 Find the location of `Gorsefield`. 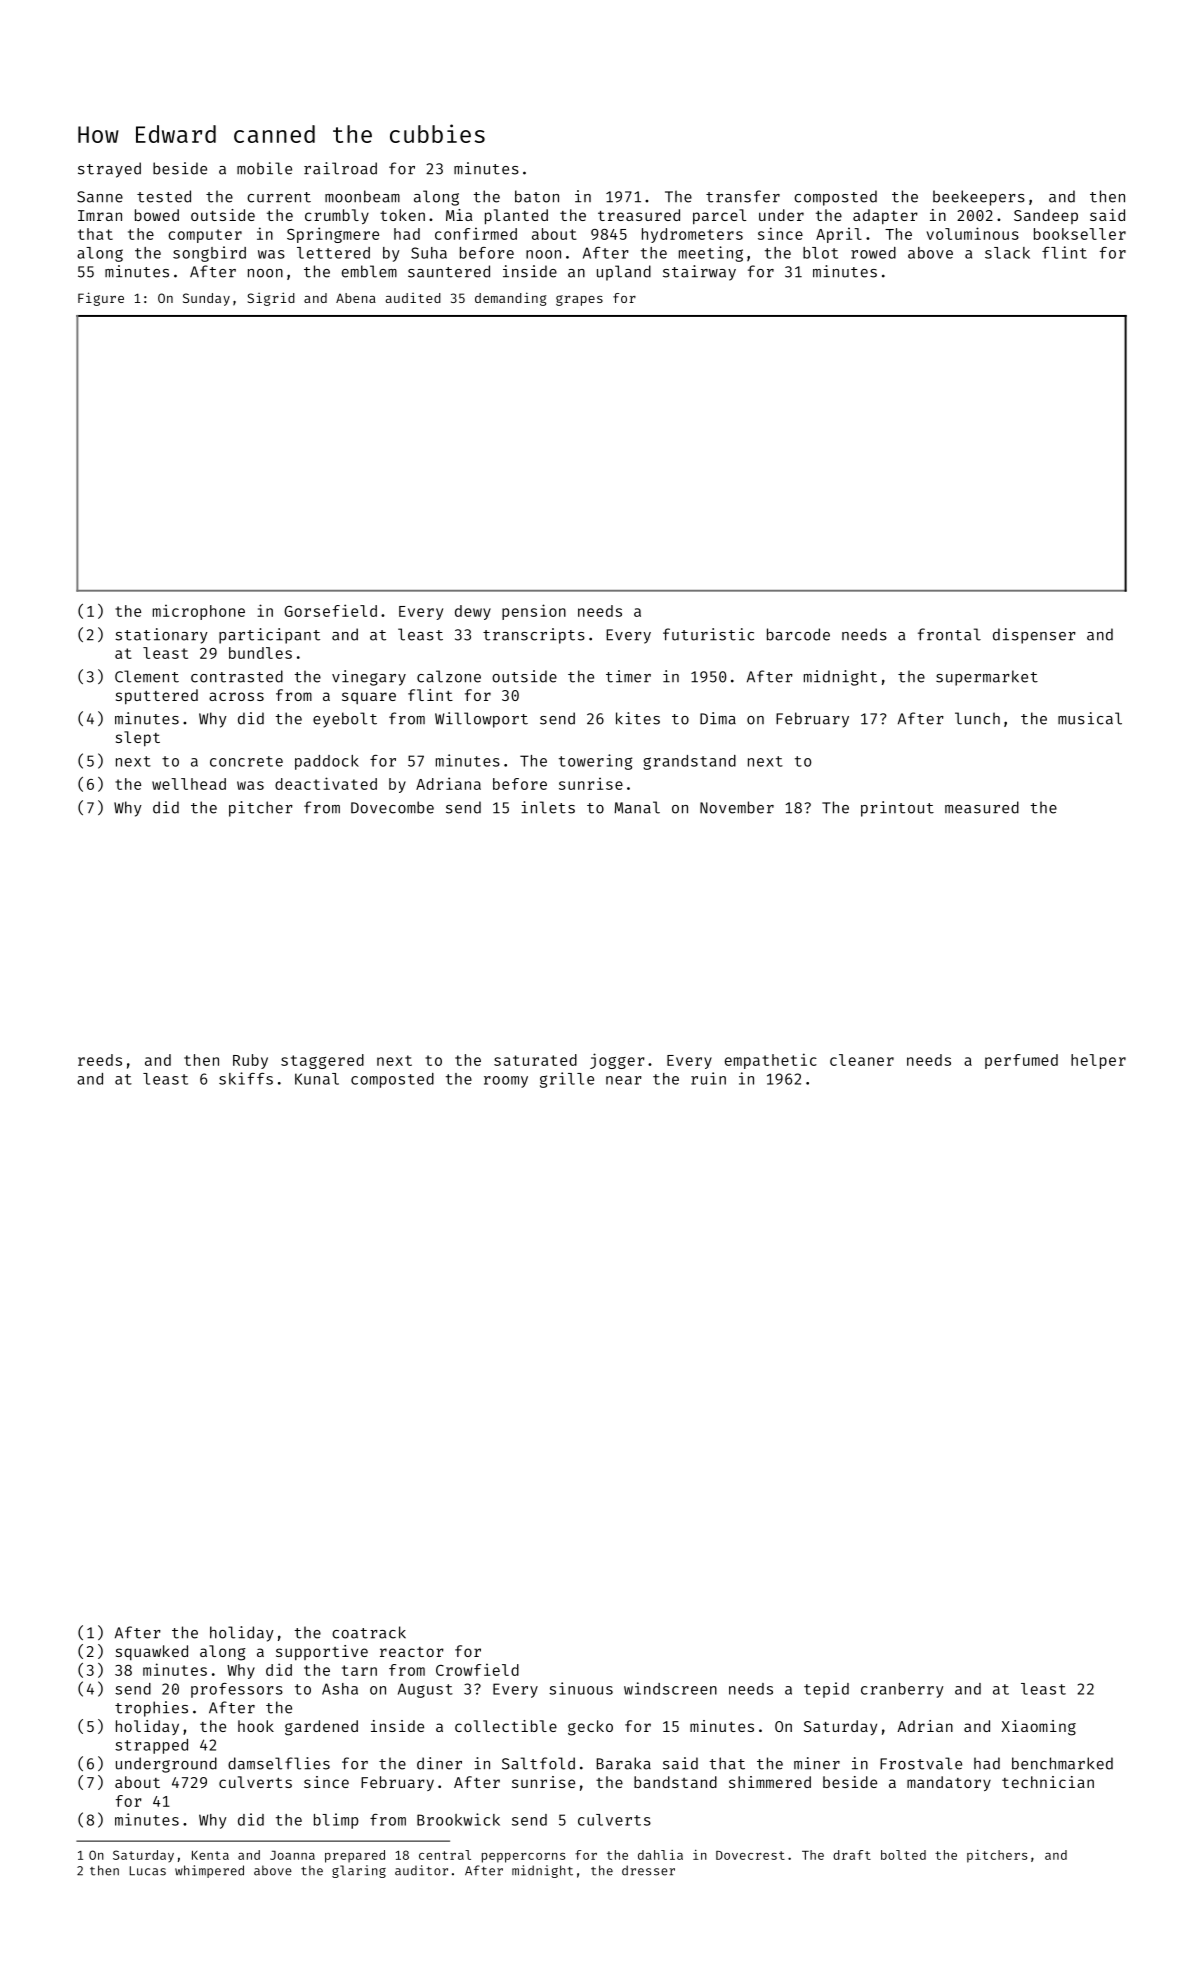

Gorsefield is located at coordinates (330, 610).
